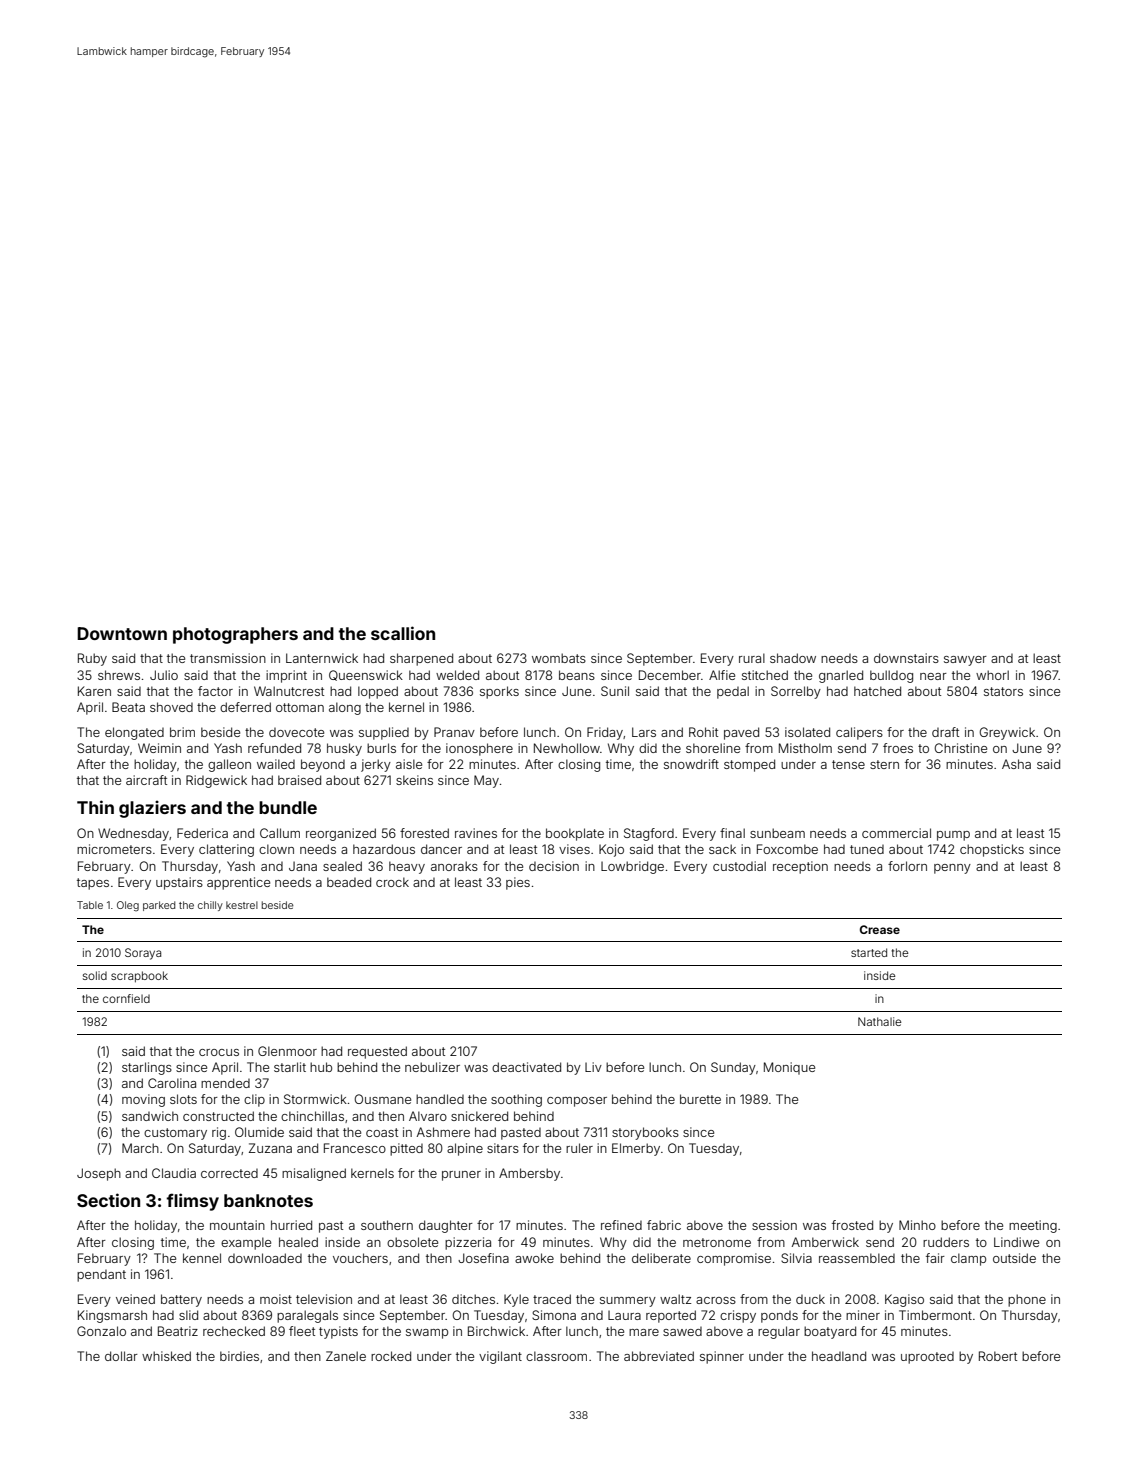  Describe the element at coordinates (242, 905) in the page. I see `kestrel` at that location.
